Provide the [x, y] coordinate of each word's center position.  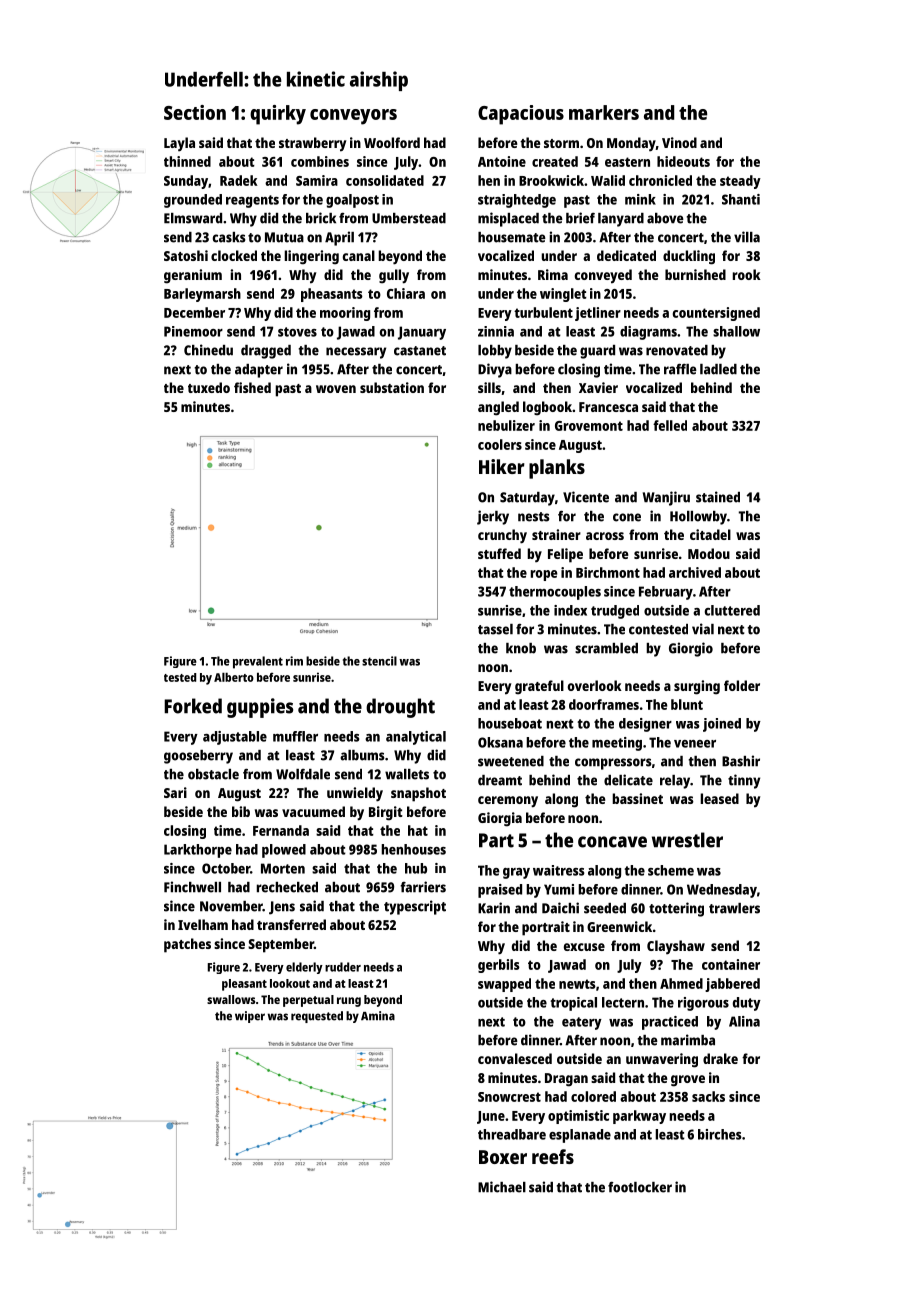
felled [670, 425]
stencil [379, 661]
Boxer [503, 1157]
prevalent [258, 662]
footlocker [640, 1187]
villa [747, 237]
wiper [250, 1017]
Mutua [284, 237]
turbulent [543, 312]
